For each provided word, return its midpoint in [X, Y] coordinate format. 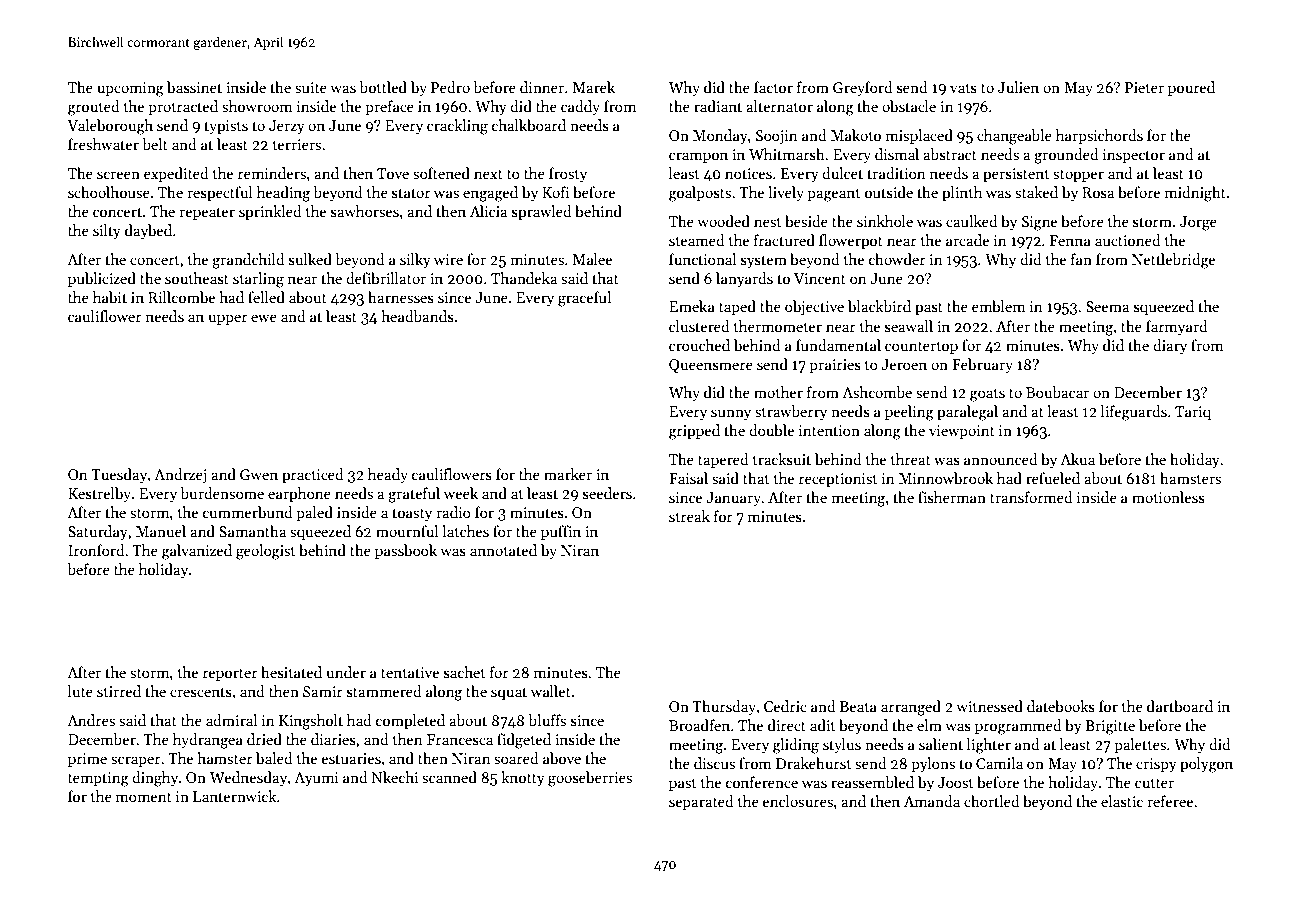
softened [441, 173]
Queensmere [711, 366]
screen [118, 175]
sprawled [542, 212]
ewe [264, 318]
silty [106, 231]
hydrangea [208, 741]
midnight [1195, 194]
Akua [1077, 459]
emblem [999, 306]
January [734, 499]
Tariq [1193, 413]
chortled [992, 801]
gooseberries [590, 779]
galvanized [197, 552]
